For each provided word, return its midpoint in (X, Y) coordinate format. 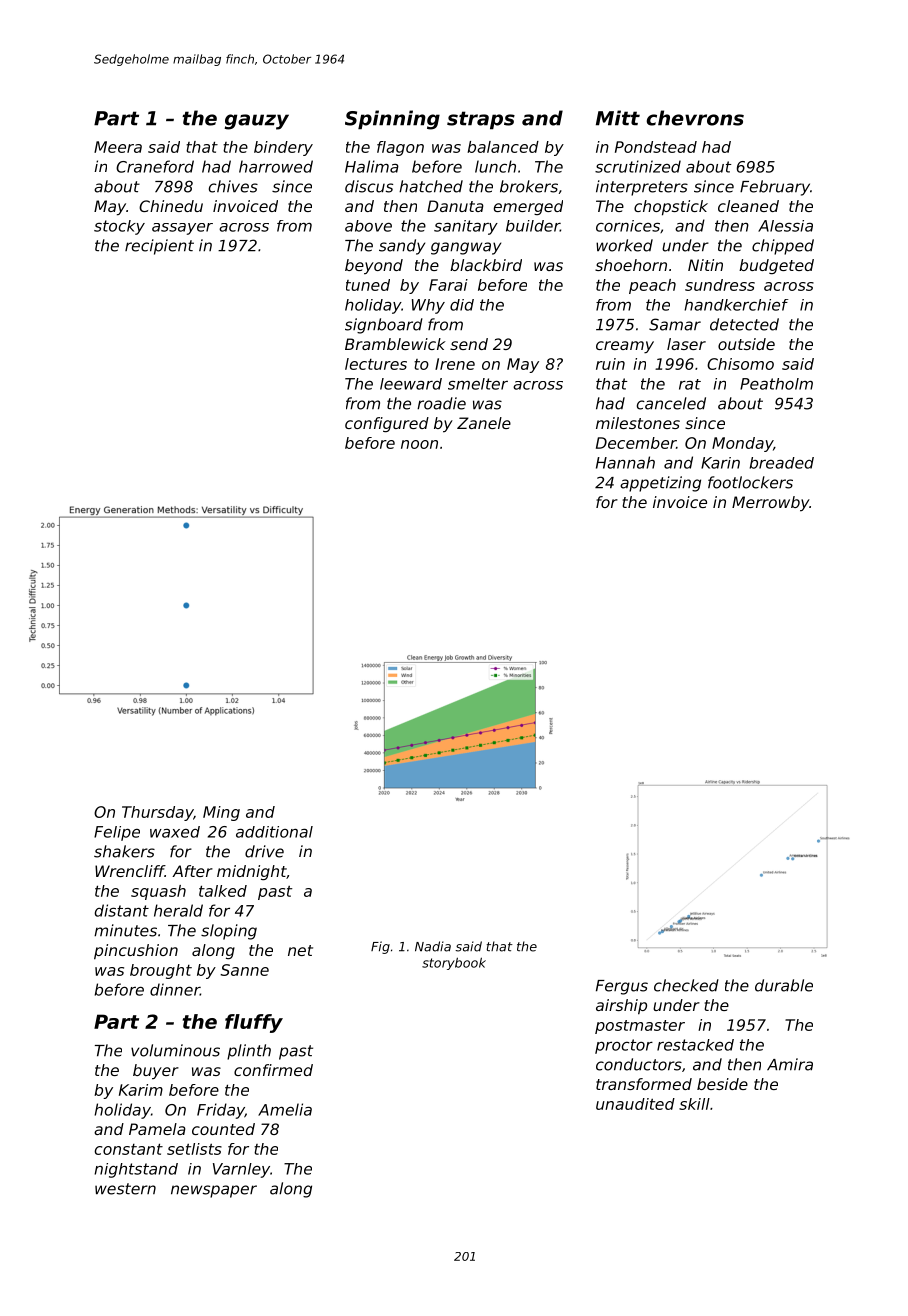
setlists (194, 1149)
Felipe (117, 833)
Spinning (392, 120)
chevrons (695, 118)
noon (419, 444)
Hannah (625, 462)
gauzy (257, 122)
